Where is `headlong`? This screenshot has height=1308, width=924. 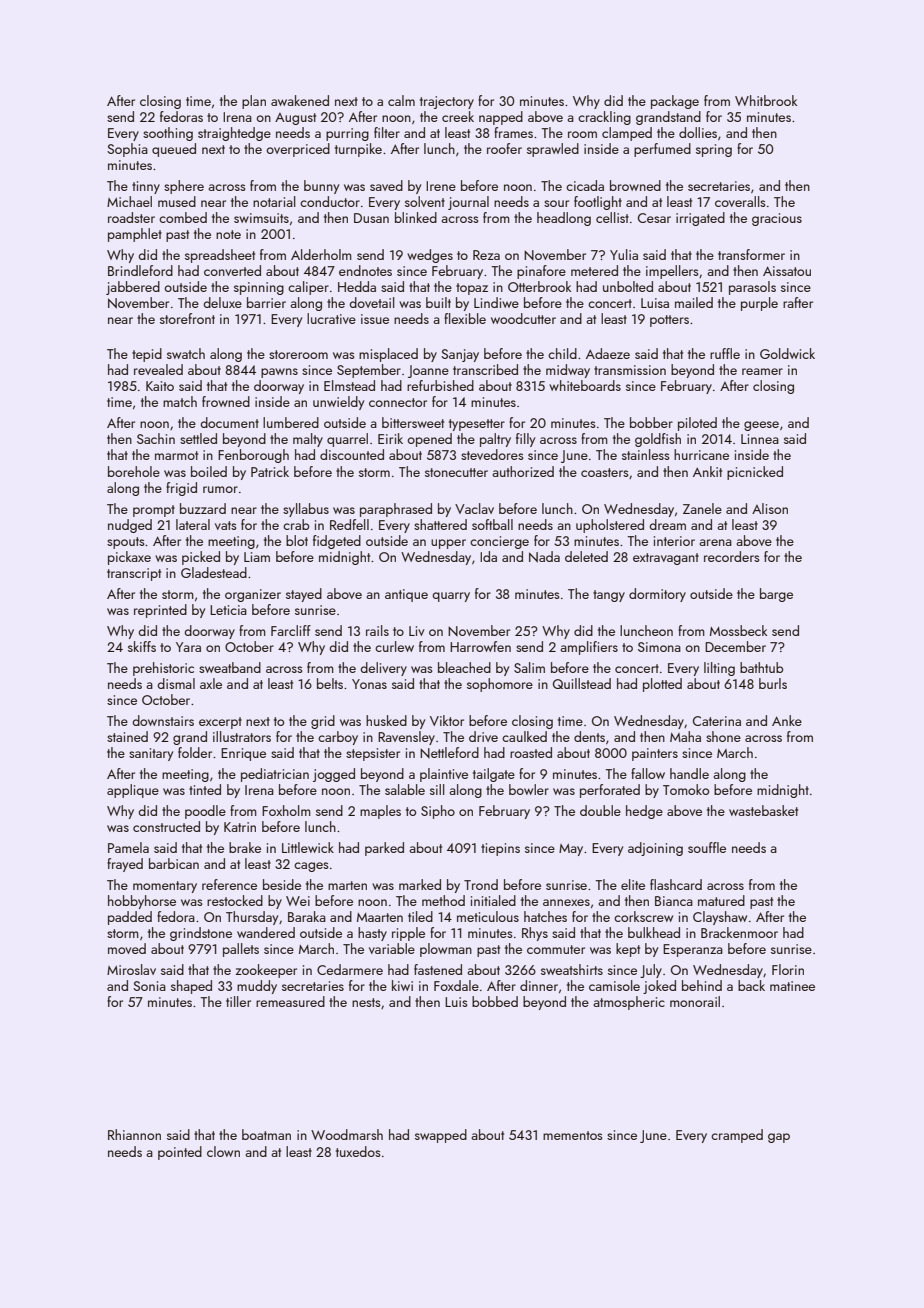
headlong is located at coordinates (564, 219).
